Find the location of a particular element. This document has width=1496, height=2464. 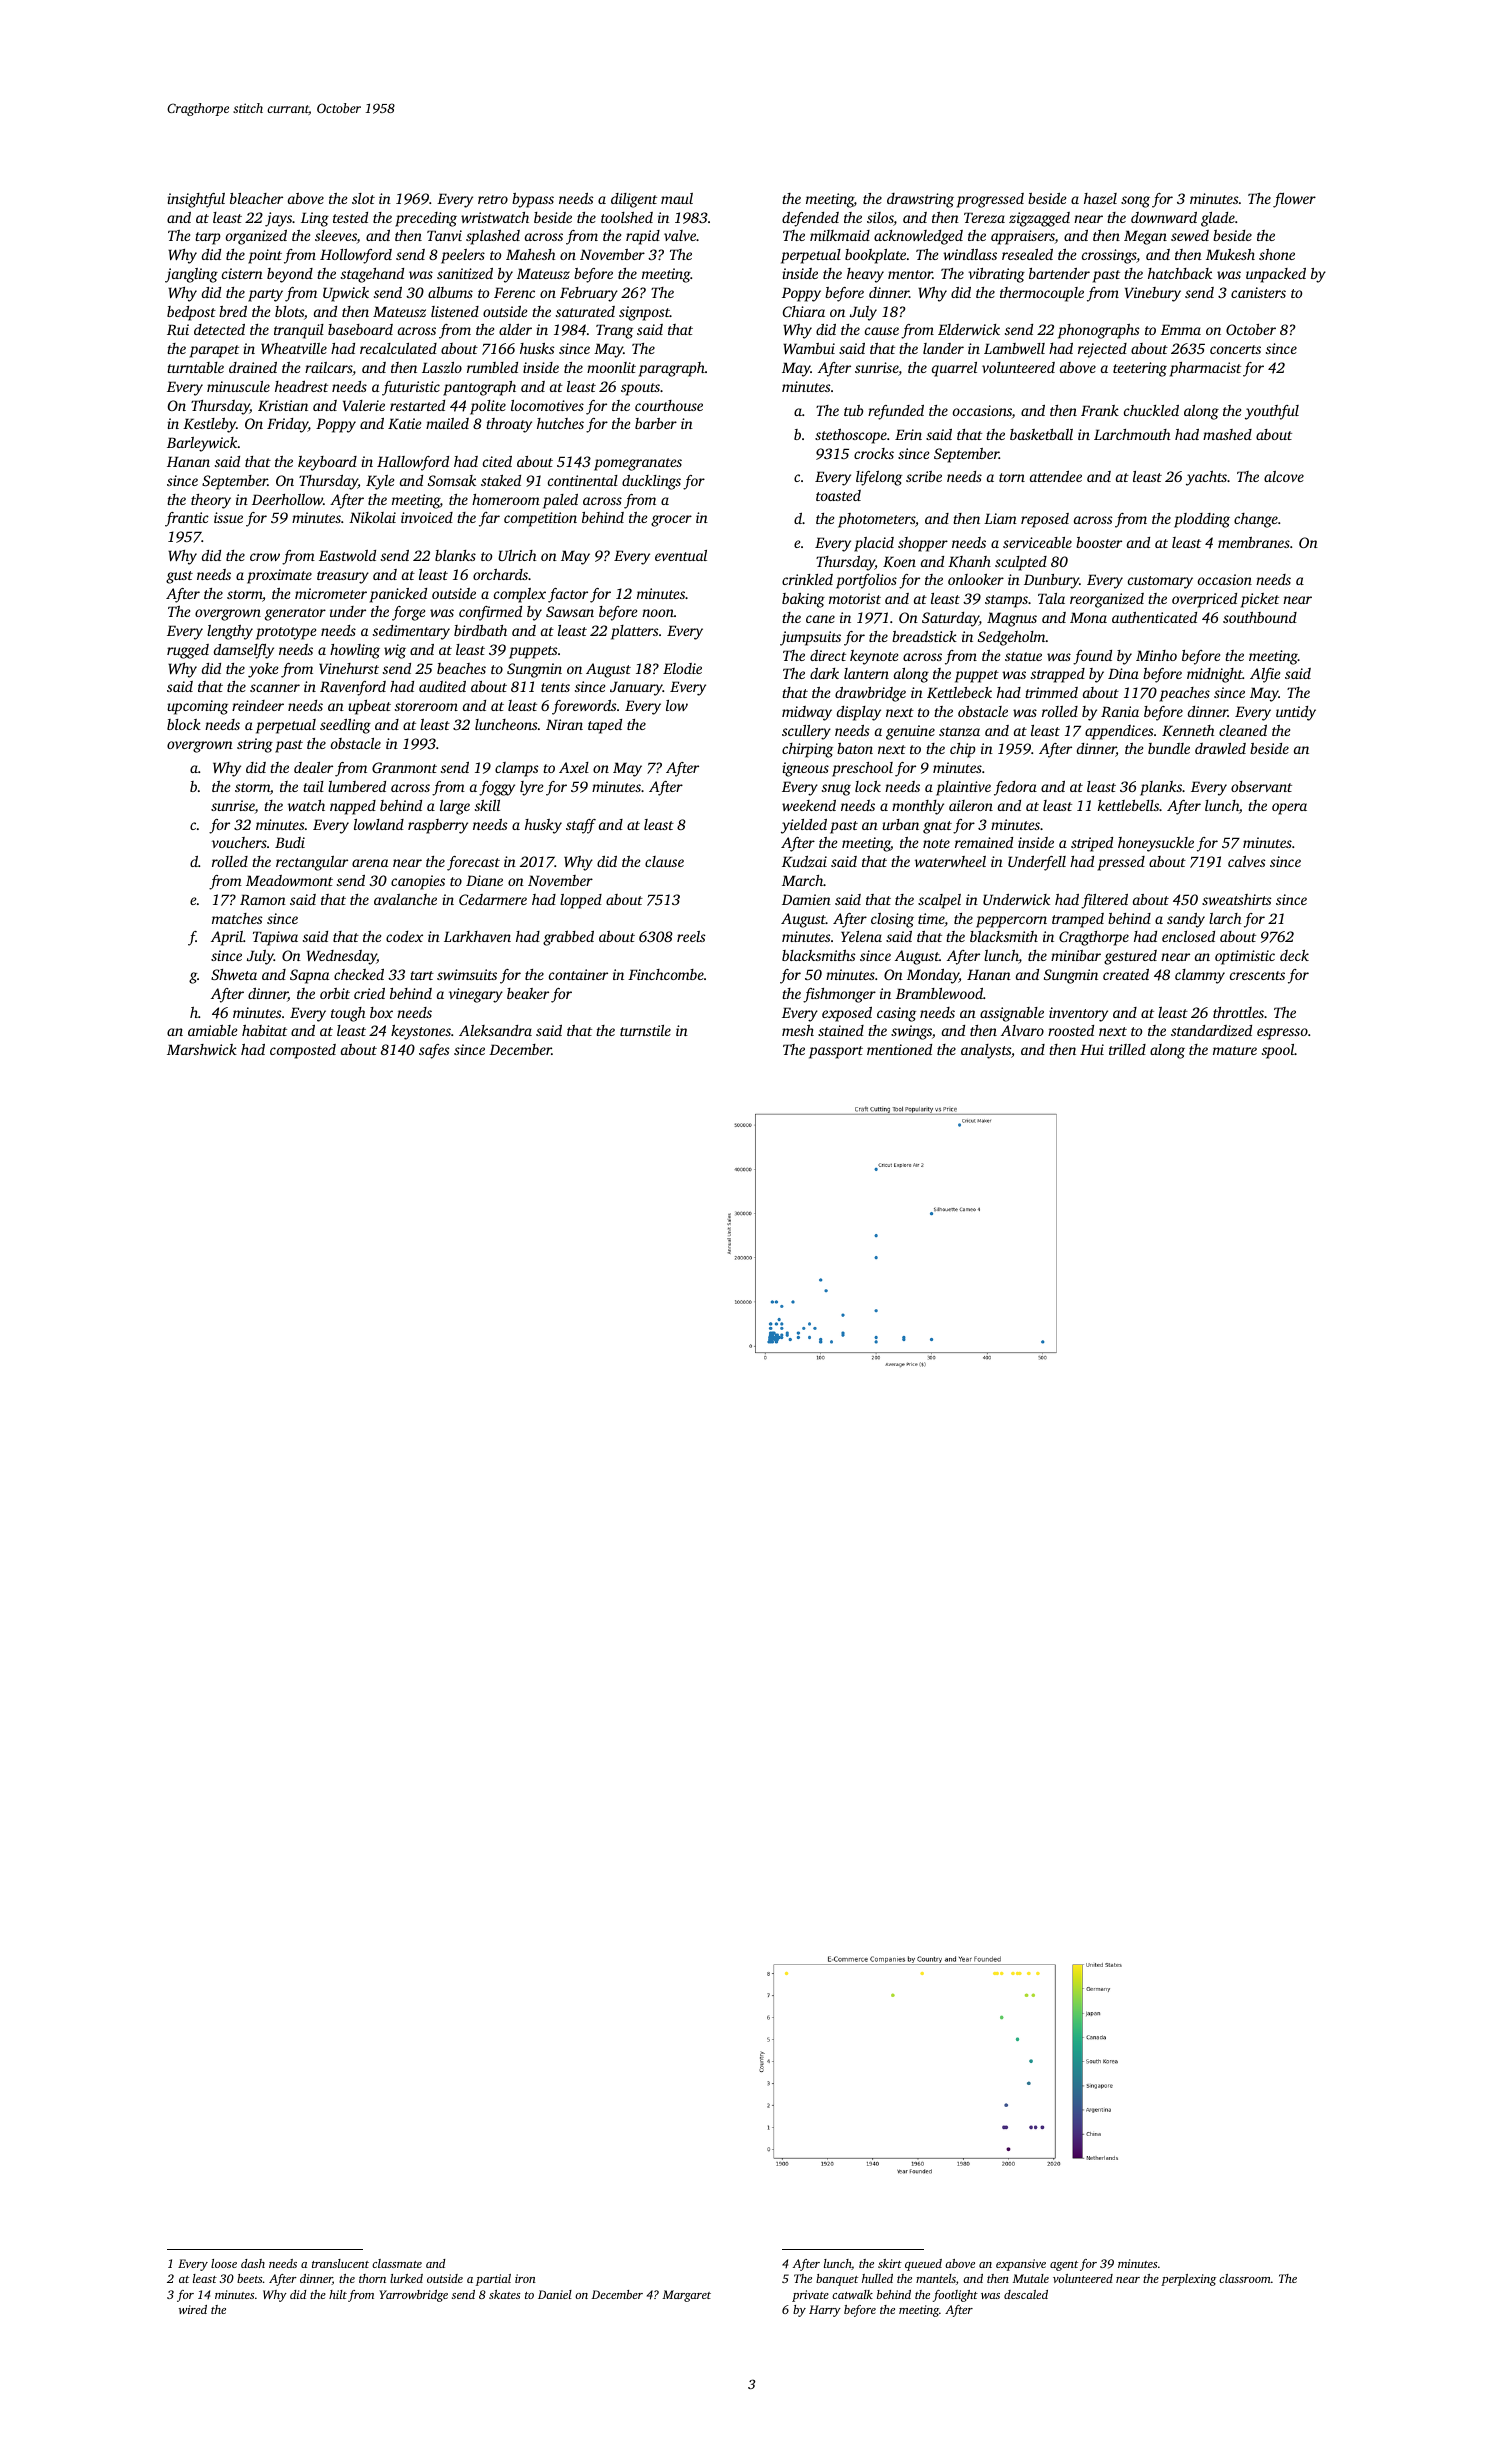

classroom is located at coordinates (1245, 2278).
